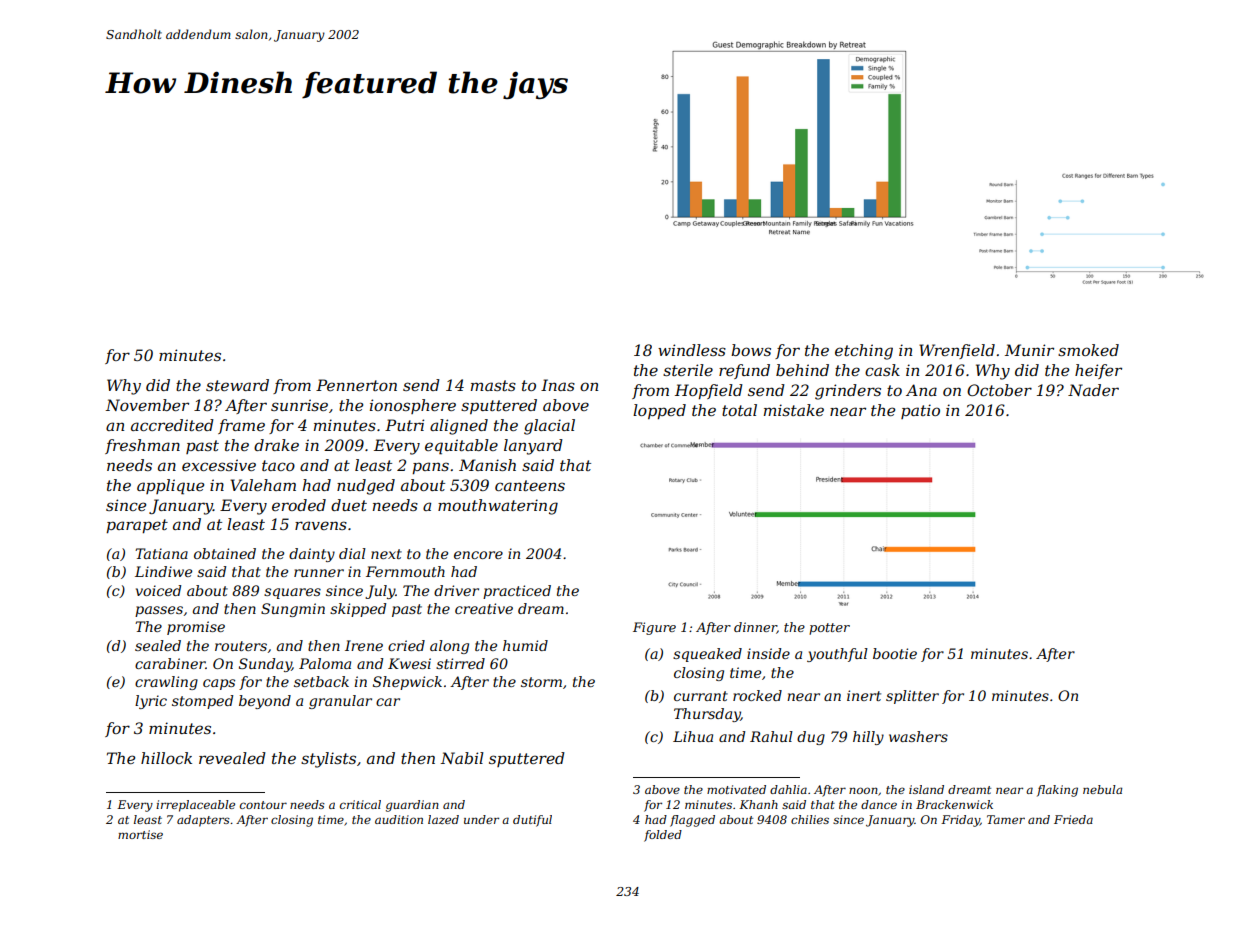 The height and width of the page is (952, 1233). Describe the element at coordinates (170, 663) in the page. I see `carabiner` at that location.
